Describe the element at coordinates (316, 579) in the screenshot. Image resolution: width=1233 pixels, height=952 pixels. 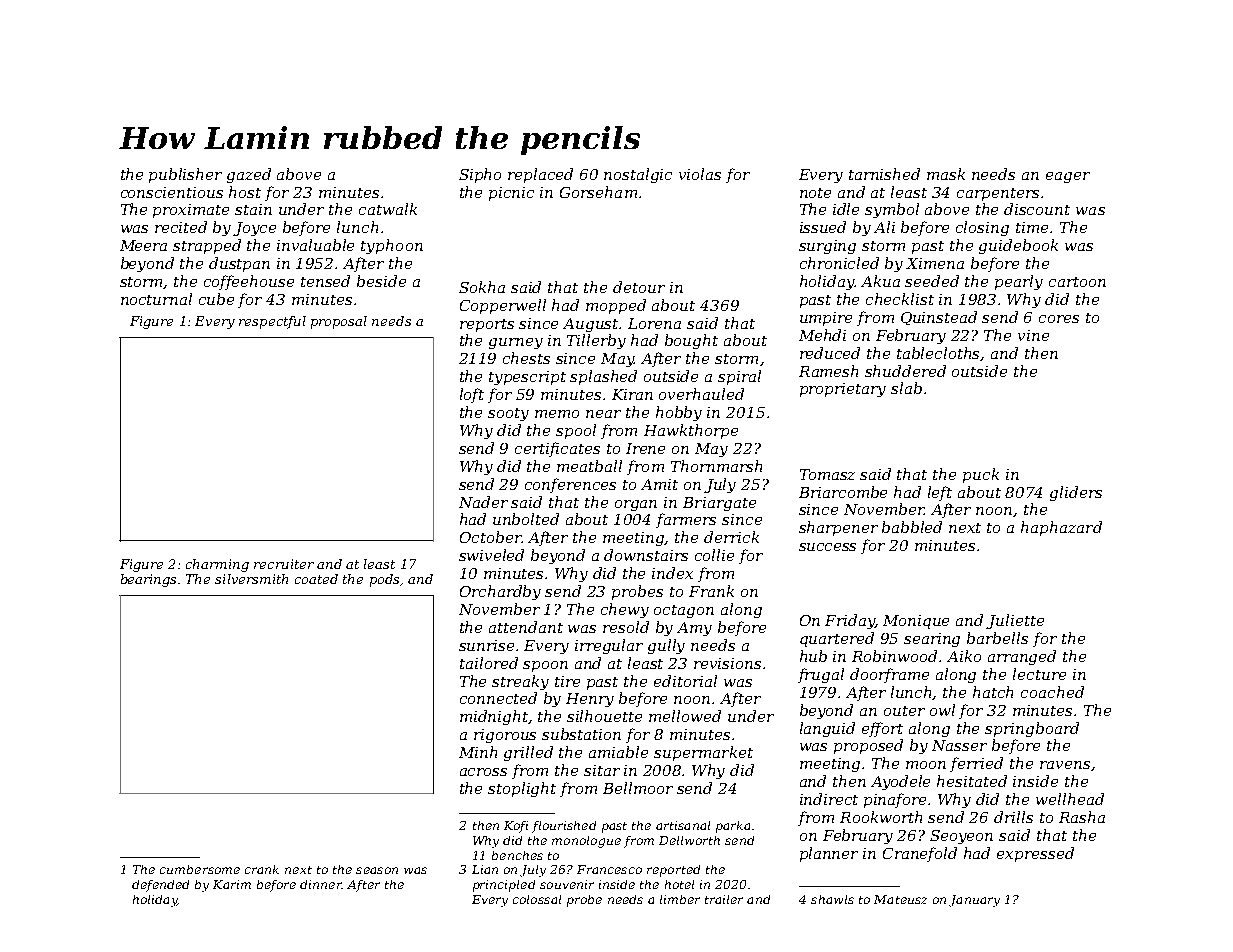
I see `coated` at that location.
